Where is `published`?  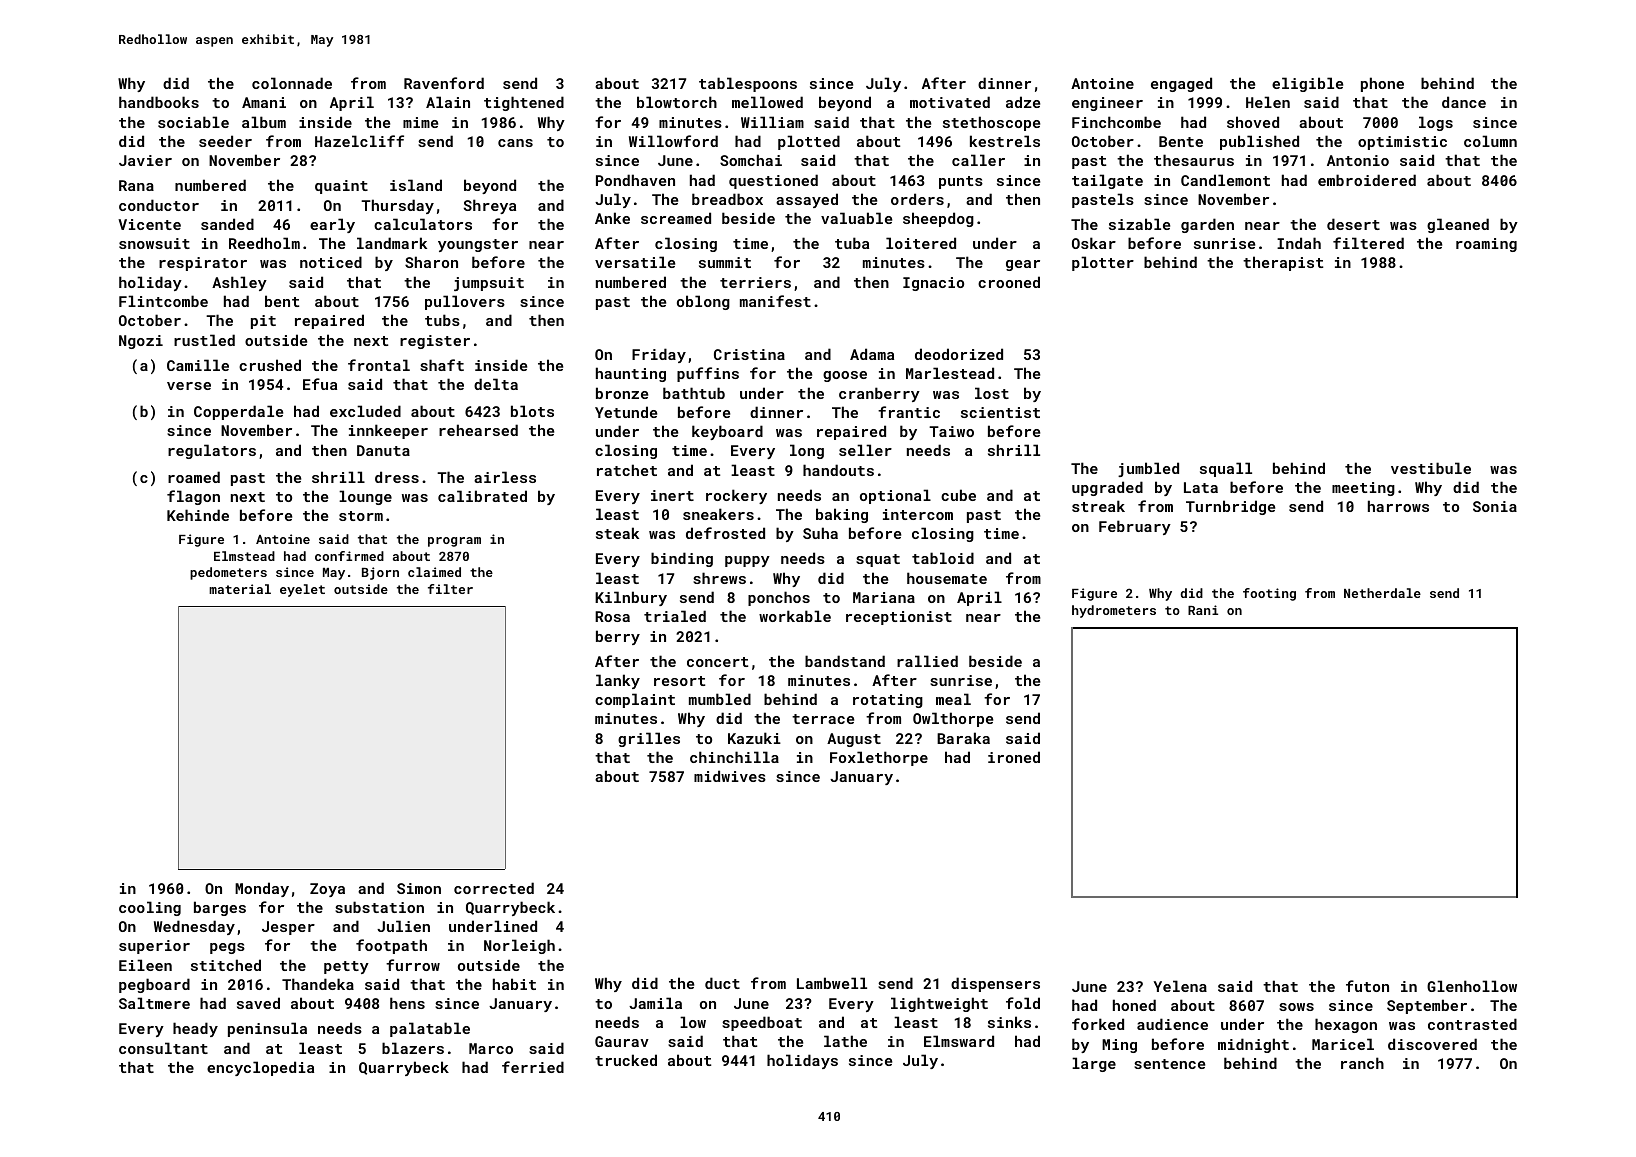 published is located at coordinates (1259, 142).
